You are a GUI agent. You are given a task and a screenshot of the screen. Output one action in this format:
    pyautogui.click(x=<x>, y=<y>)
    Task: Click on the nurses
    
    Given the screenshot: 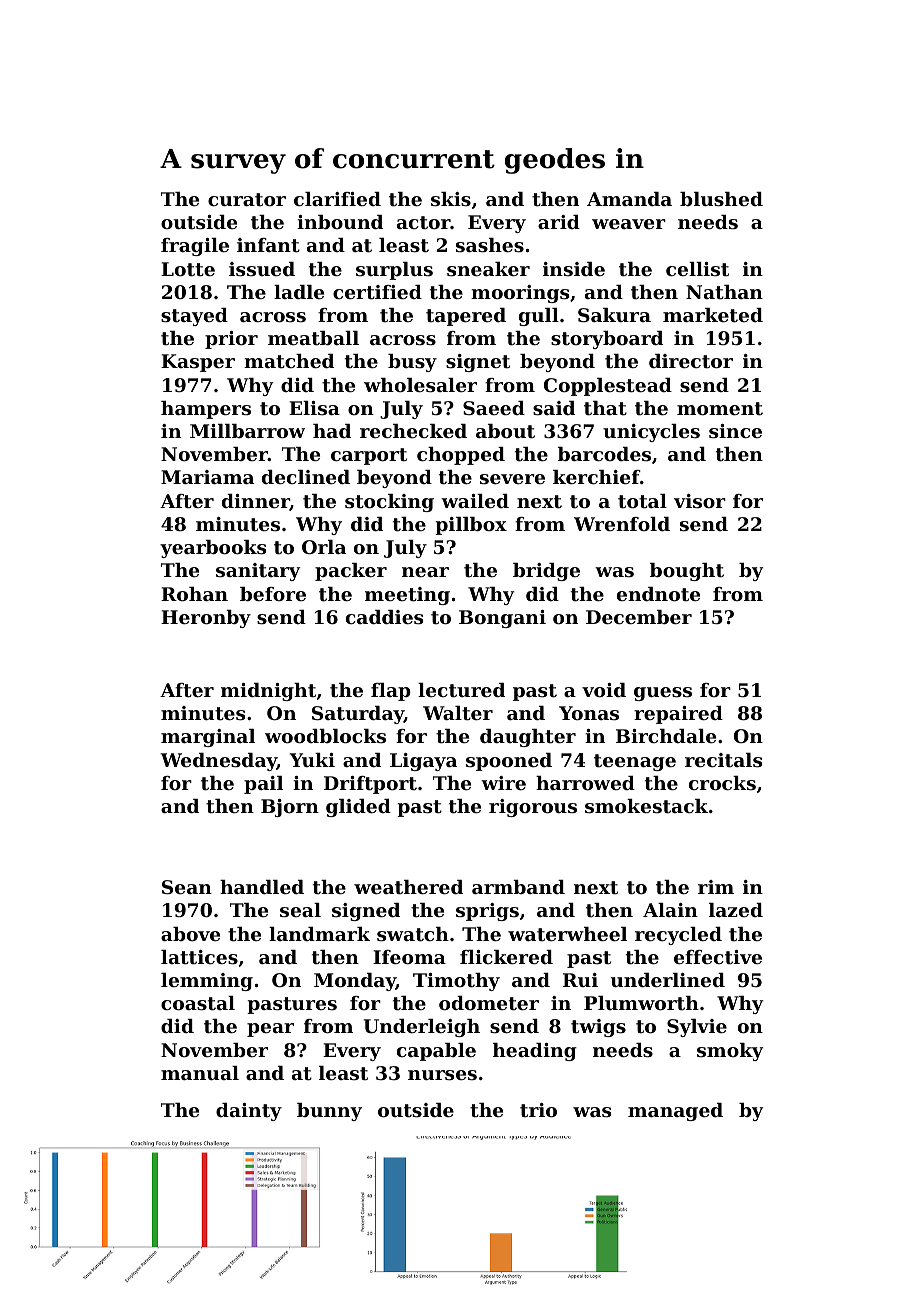 What is the action you would take?
    pyautogui.click(x=442, y=1075)
